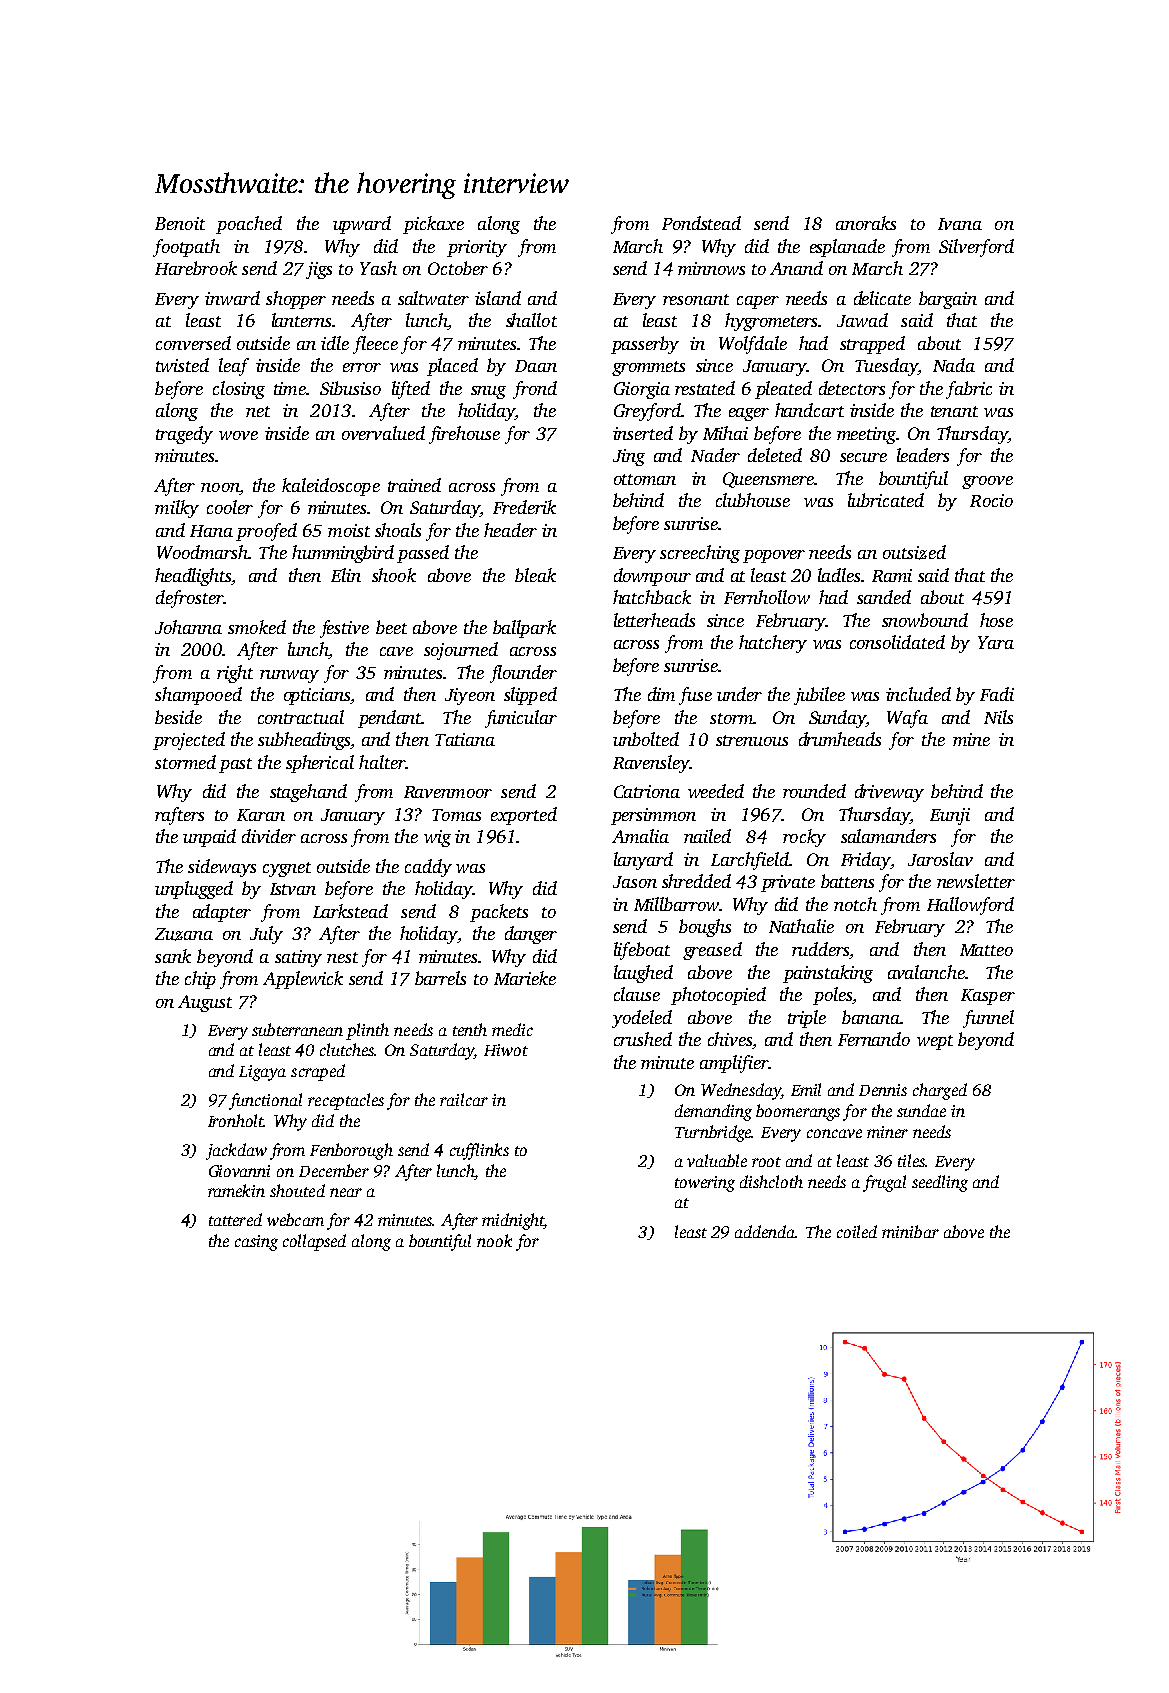 This document has height=1693, width=1169. What do you see at coordinates (331, 487) in the document?
I see `kaleidoscope` at bounding box center [331, 487].
